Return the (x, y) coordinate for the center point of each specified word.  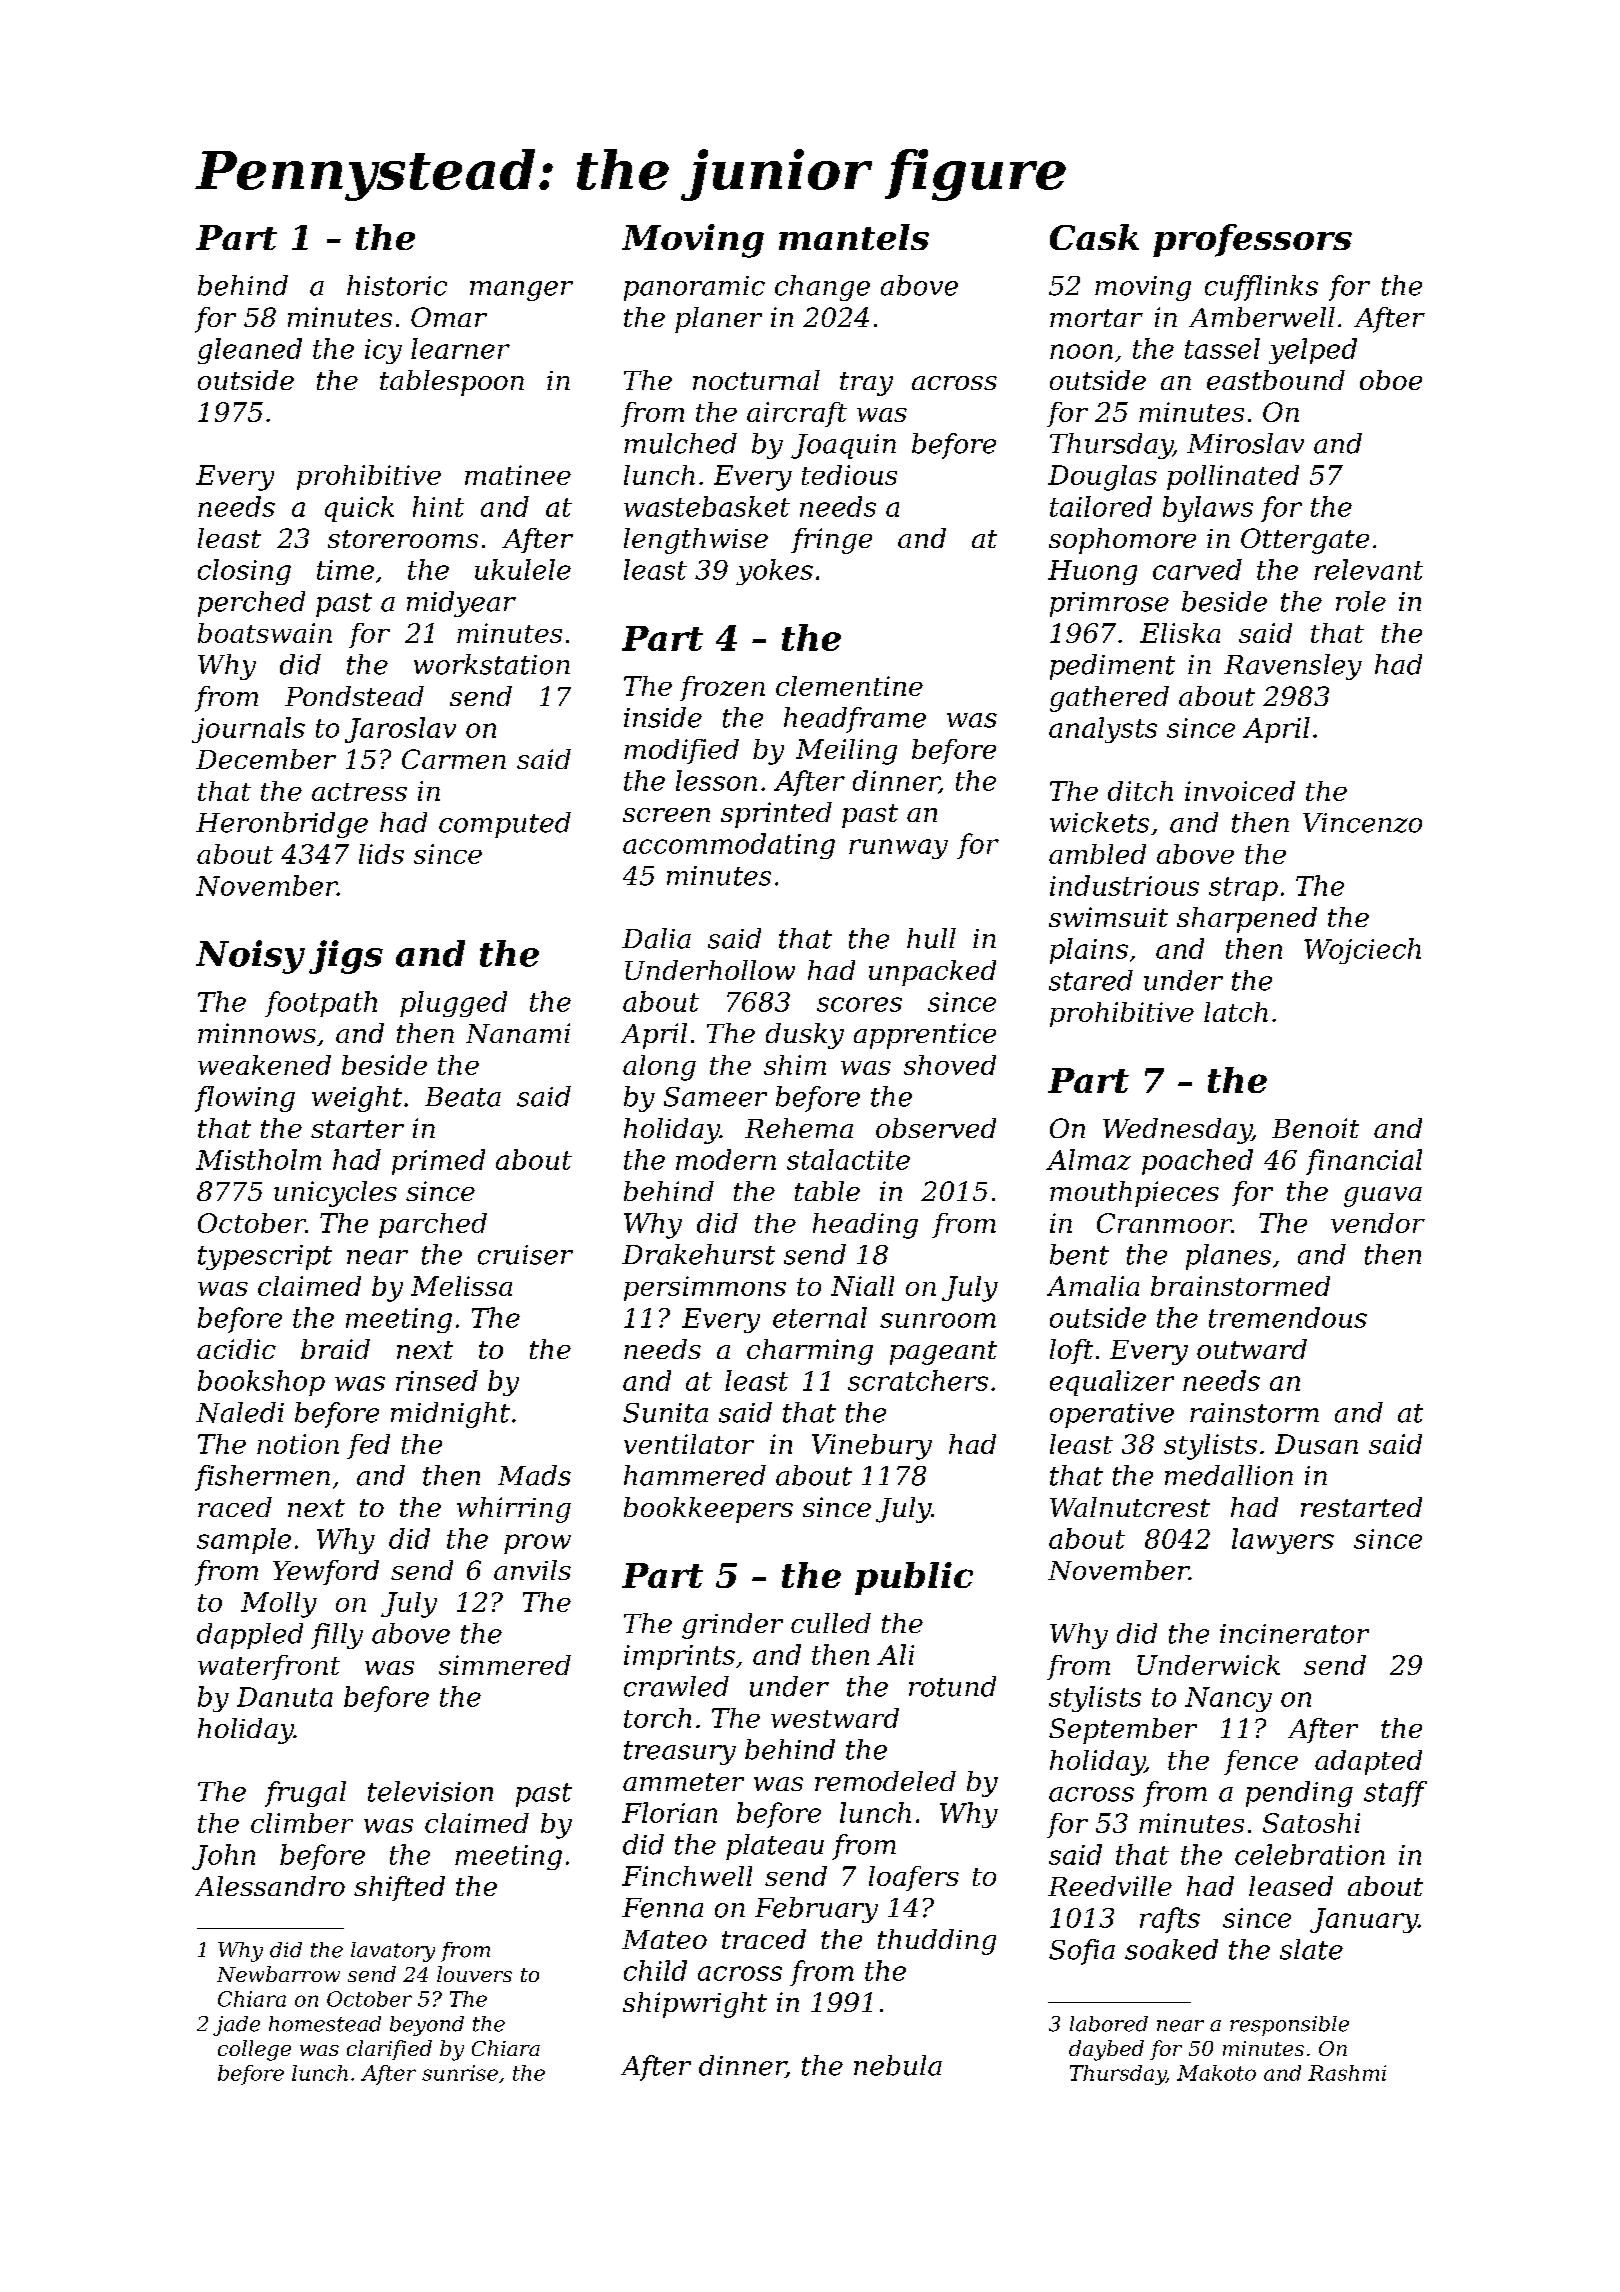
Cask (1094, 237)
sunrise (460, 2073)
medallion (1229, 1475)
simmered (505, 1665)
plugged (453, 1004)
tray (866, 384)
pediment (1112, 667)
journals (248, 730)
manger (521, 291)
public (914, 1578)
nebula (898, 2065)
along (659, 1068)
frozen (722, 688)
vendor (1378, 1223)
